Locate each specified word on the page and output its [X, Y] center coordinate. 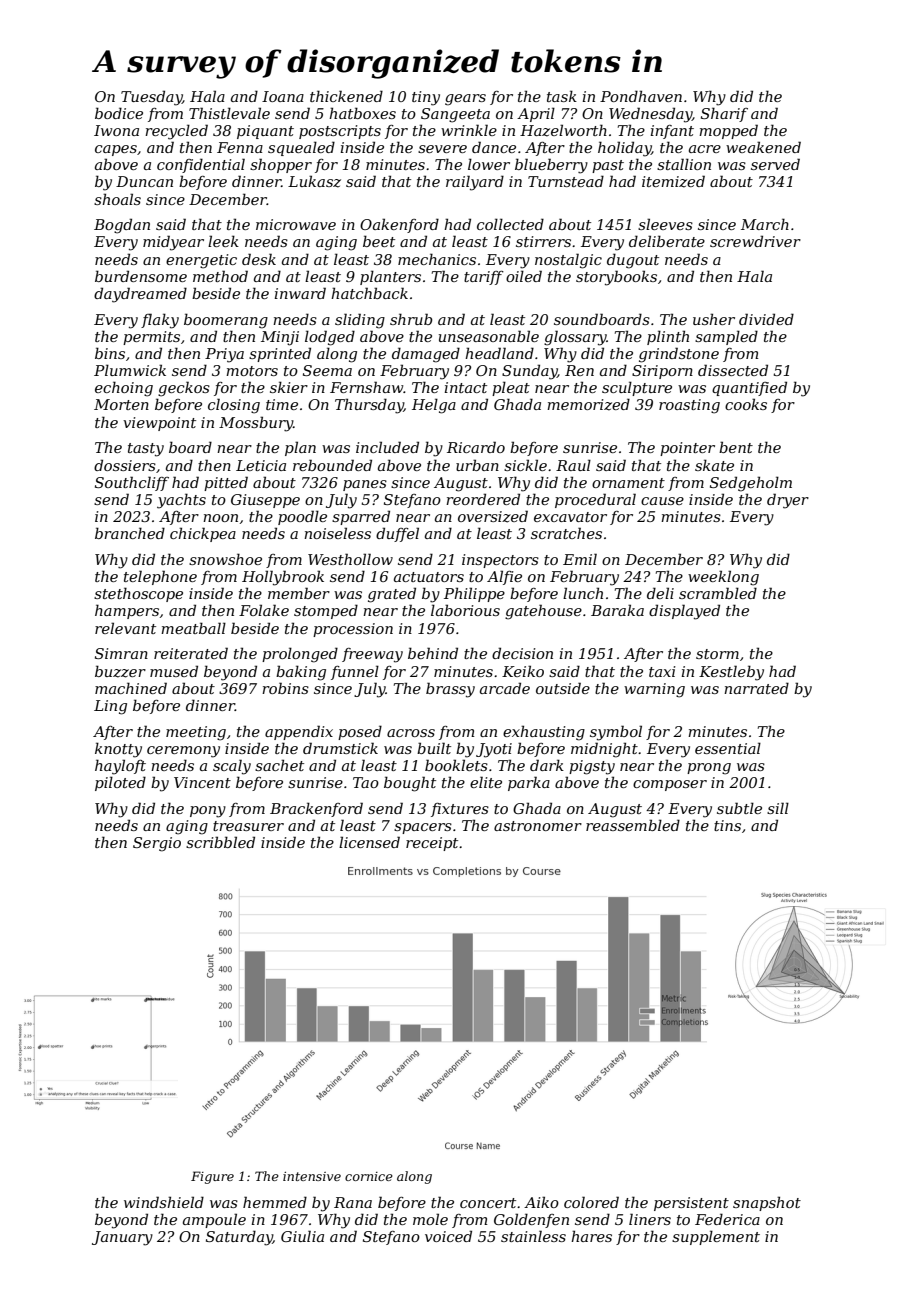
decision [522, 653]
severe [442, 149]
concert [488, 1203]
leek [223, 241]
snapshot [767, 1203]
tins [727, 825]
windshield [164, 1202]
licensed [369, 842]
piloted [120, 783]
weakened [763, 147]
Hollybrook [283, 578]
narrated [756, 688]
